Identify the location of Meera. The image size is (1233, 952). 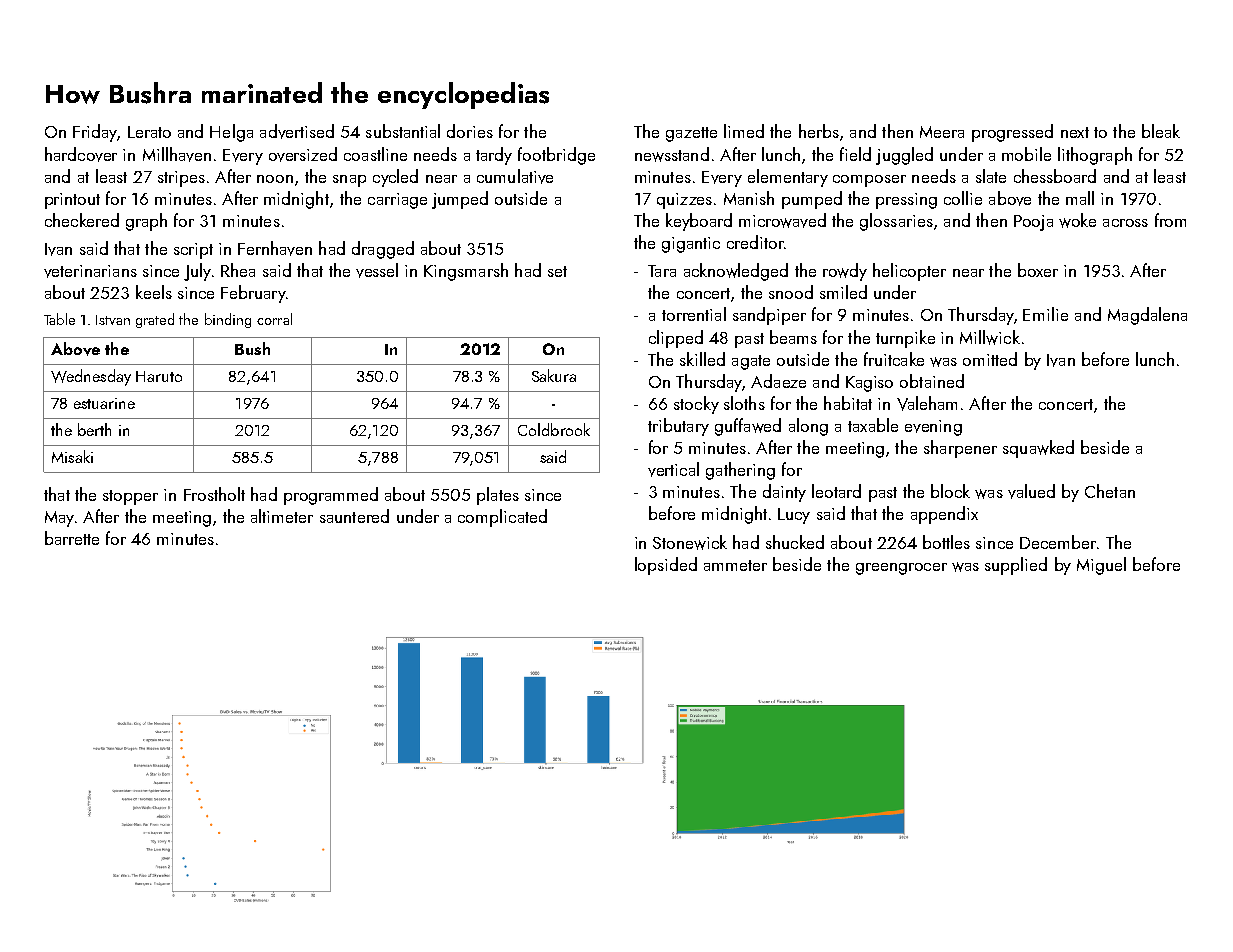
(942, 132).
